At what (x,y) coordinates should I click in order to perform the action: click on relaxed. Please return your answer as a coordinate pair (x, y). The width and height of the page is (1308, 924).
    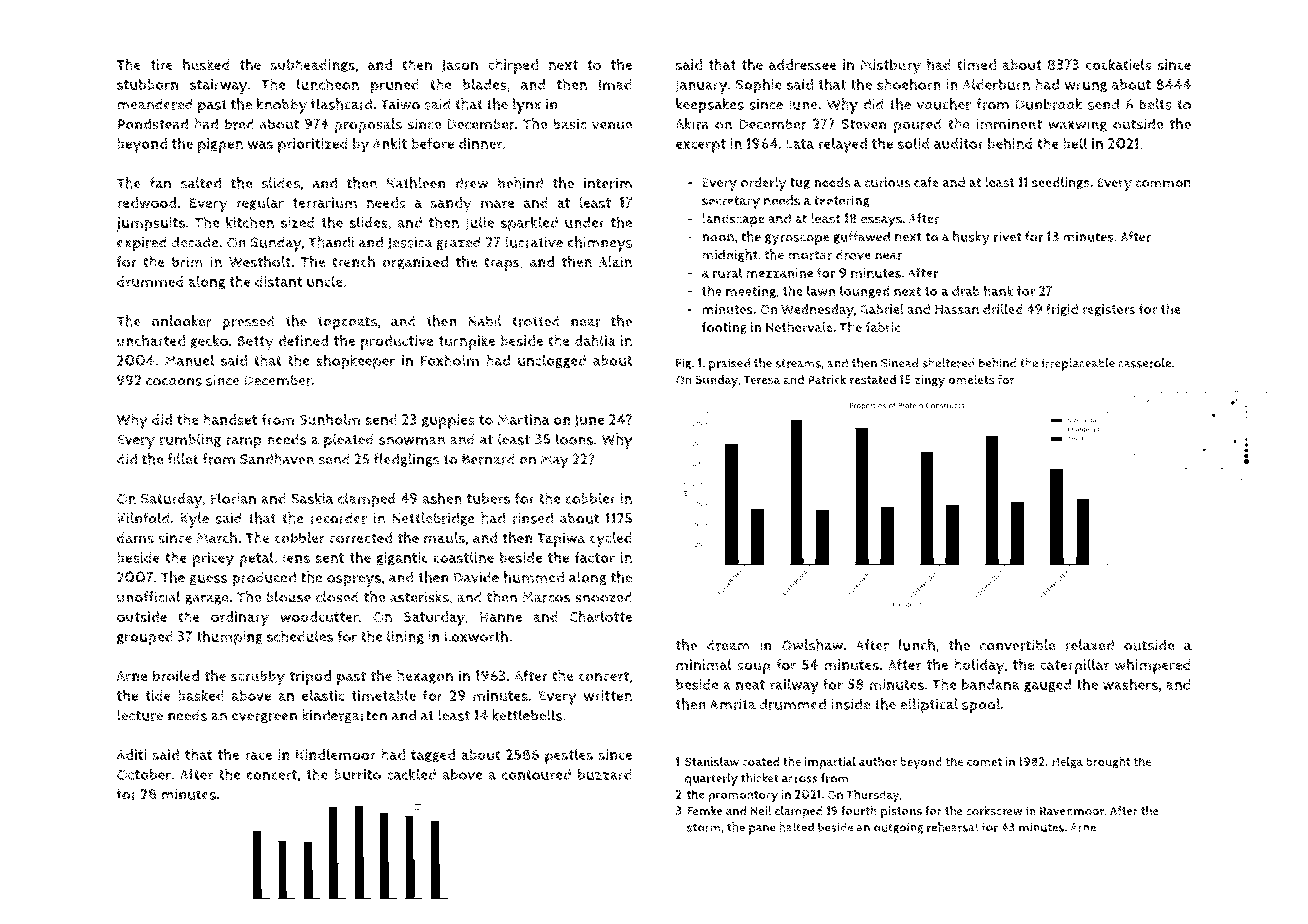
    Looking at the image, I should click on (1089, 645).
